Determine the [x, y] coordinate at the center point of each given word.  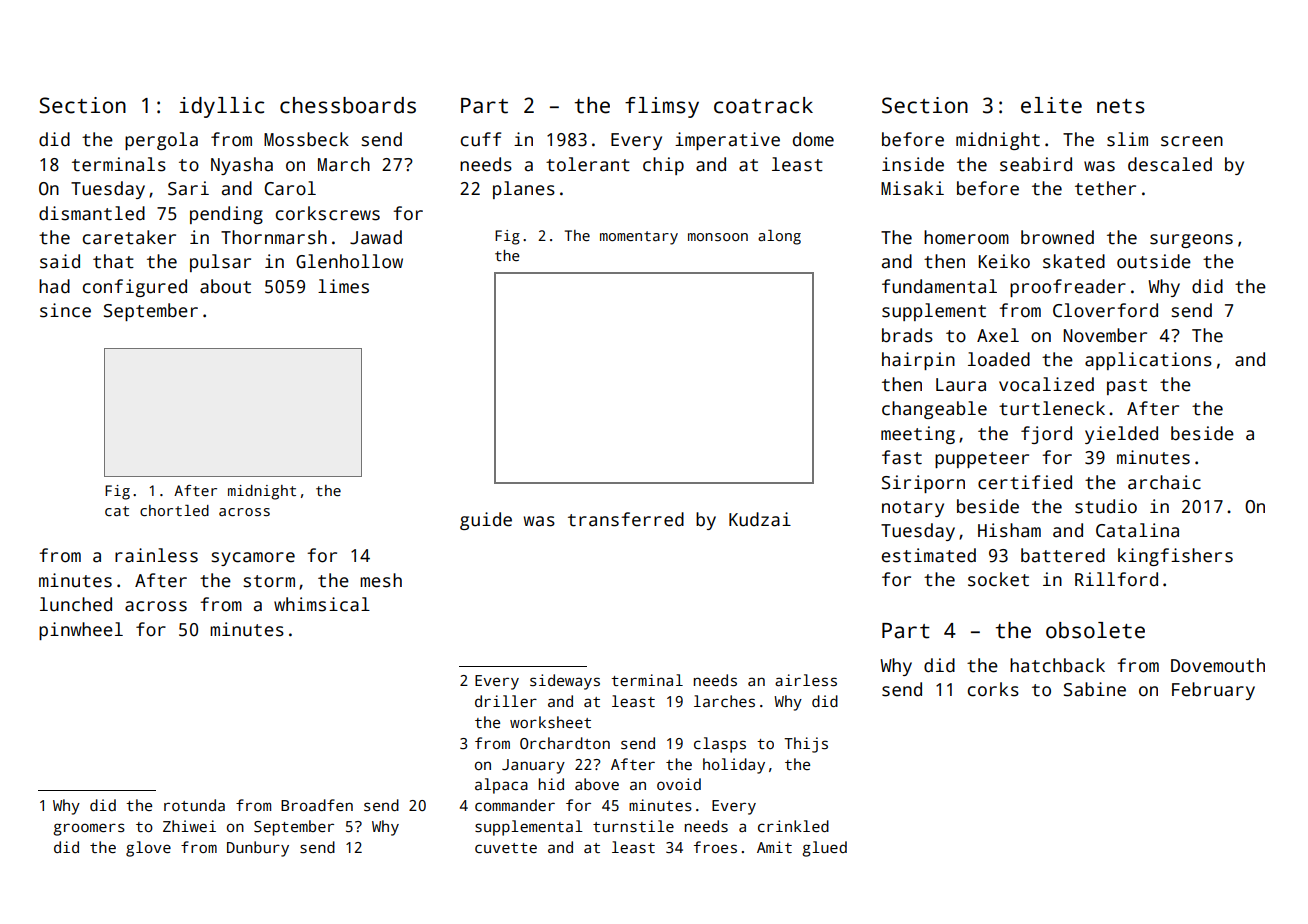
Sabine [1095, 689]
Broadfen [317, 805]
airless [806, 680]
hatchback [1057, 665]
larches [724, 701]
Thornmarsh [274, 237]
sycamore [253, 559]
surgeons [1191, 241]
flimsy [662, 107]
